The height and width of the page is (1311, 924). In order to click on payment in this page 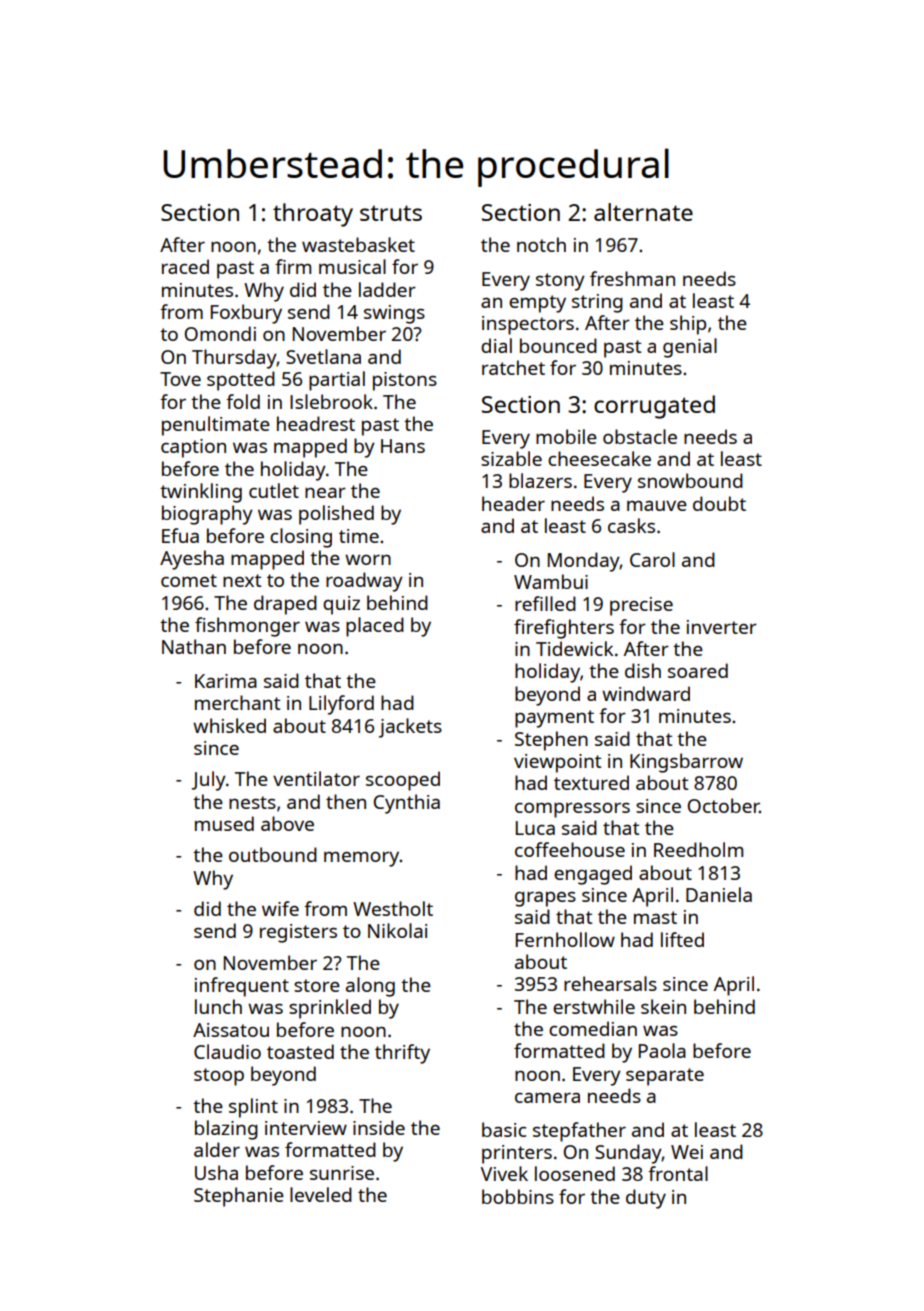, I will do `click(554, 719)`.
